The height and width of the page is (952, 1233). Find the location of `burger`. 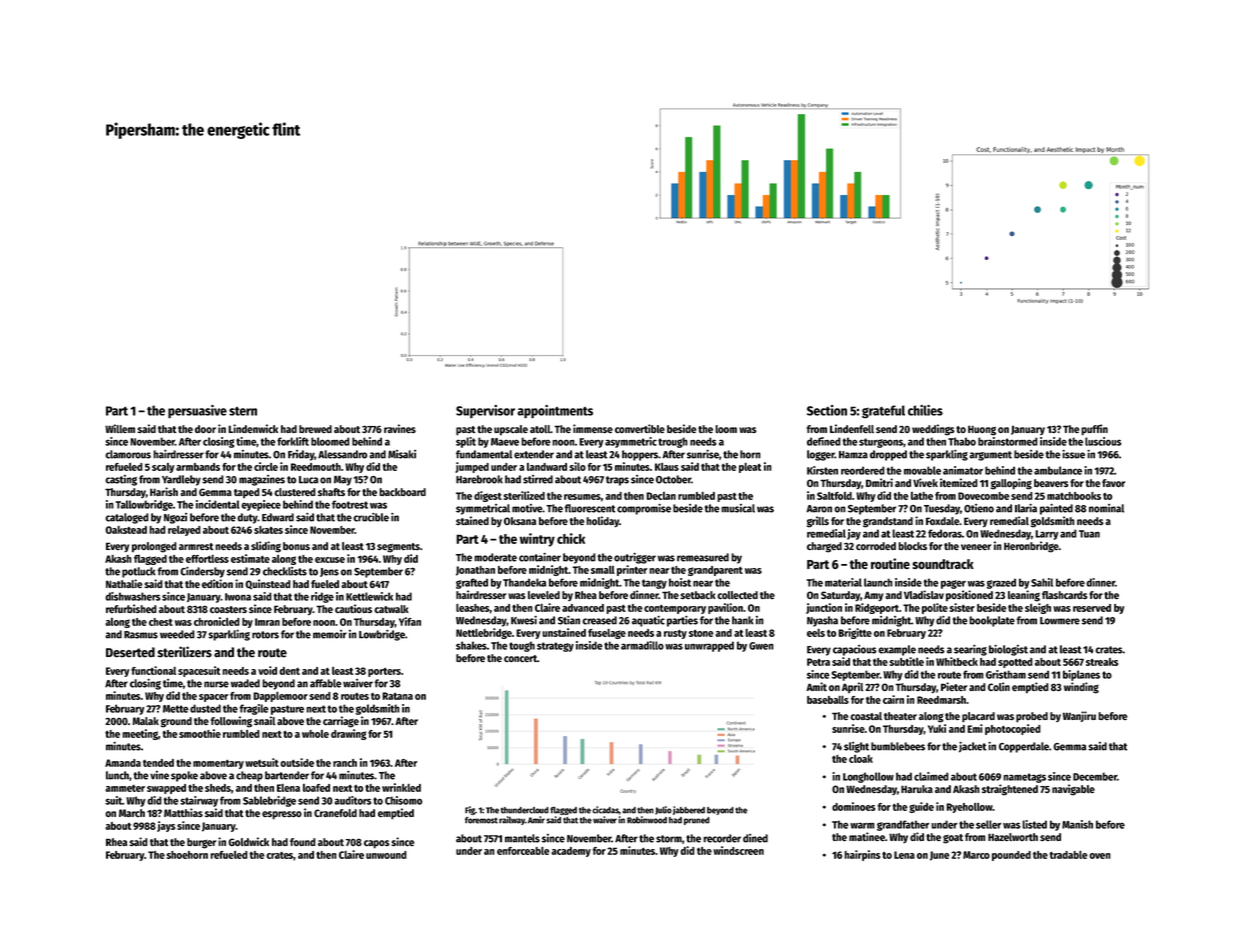

burger is located at coordinates (201, 843).
